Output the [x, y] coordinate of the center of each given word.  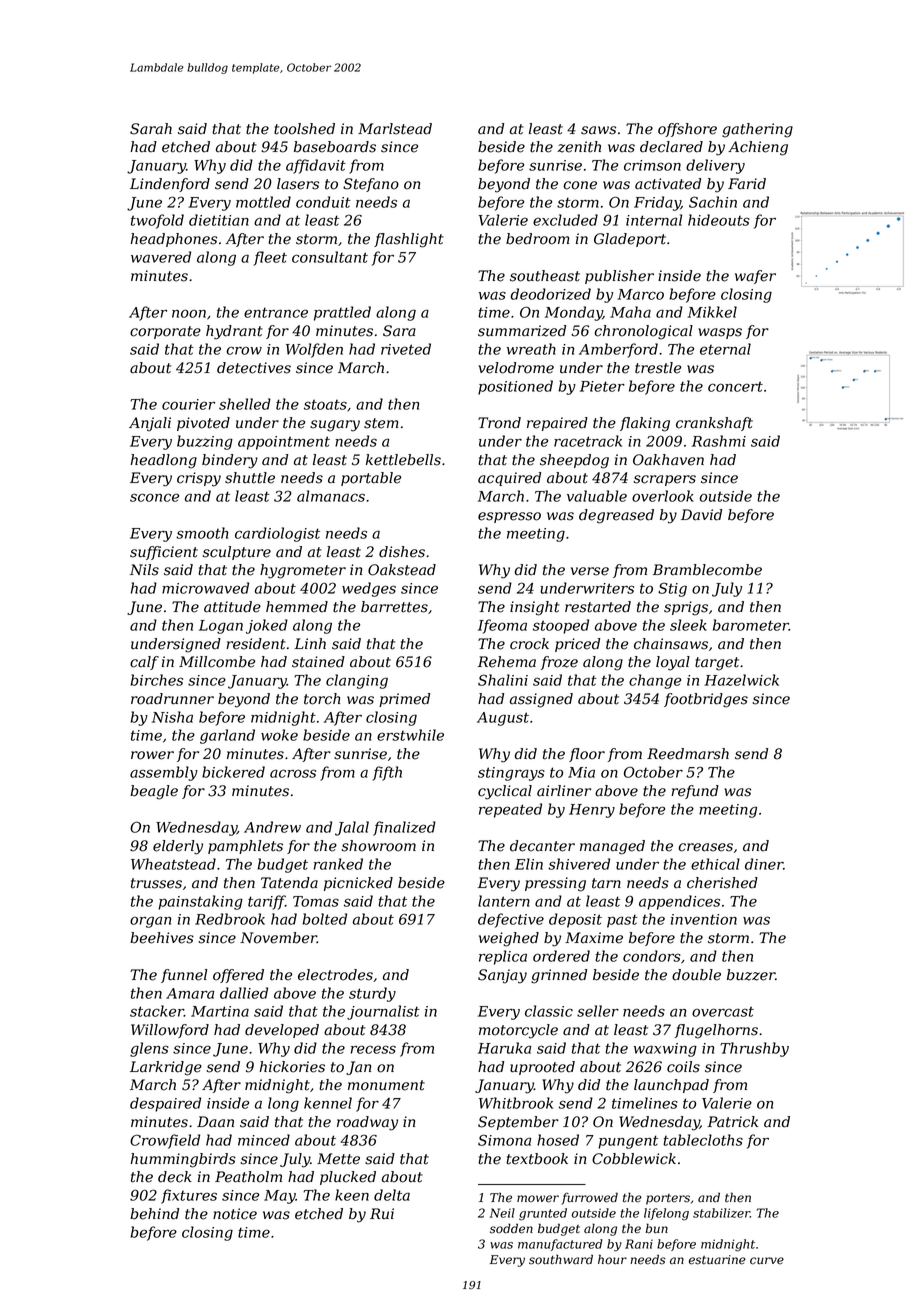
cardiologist [277, 534]
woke [279, 735]
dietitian [219, 220]
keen [352, 1195]
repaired [557, 424]
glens [149, 1049]
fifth [387, 773]
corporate [165, 332]
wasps [720, 333]
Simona [504, 1140]
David [701, 515]
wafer [755, 277]
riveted [406, 349]
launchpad [671, 1086]
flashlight [409, 240]
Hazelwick [741, 680]
